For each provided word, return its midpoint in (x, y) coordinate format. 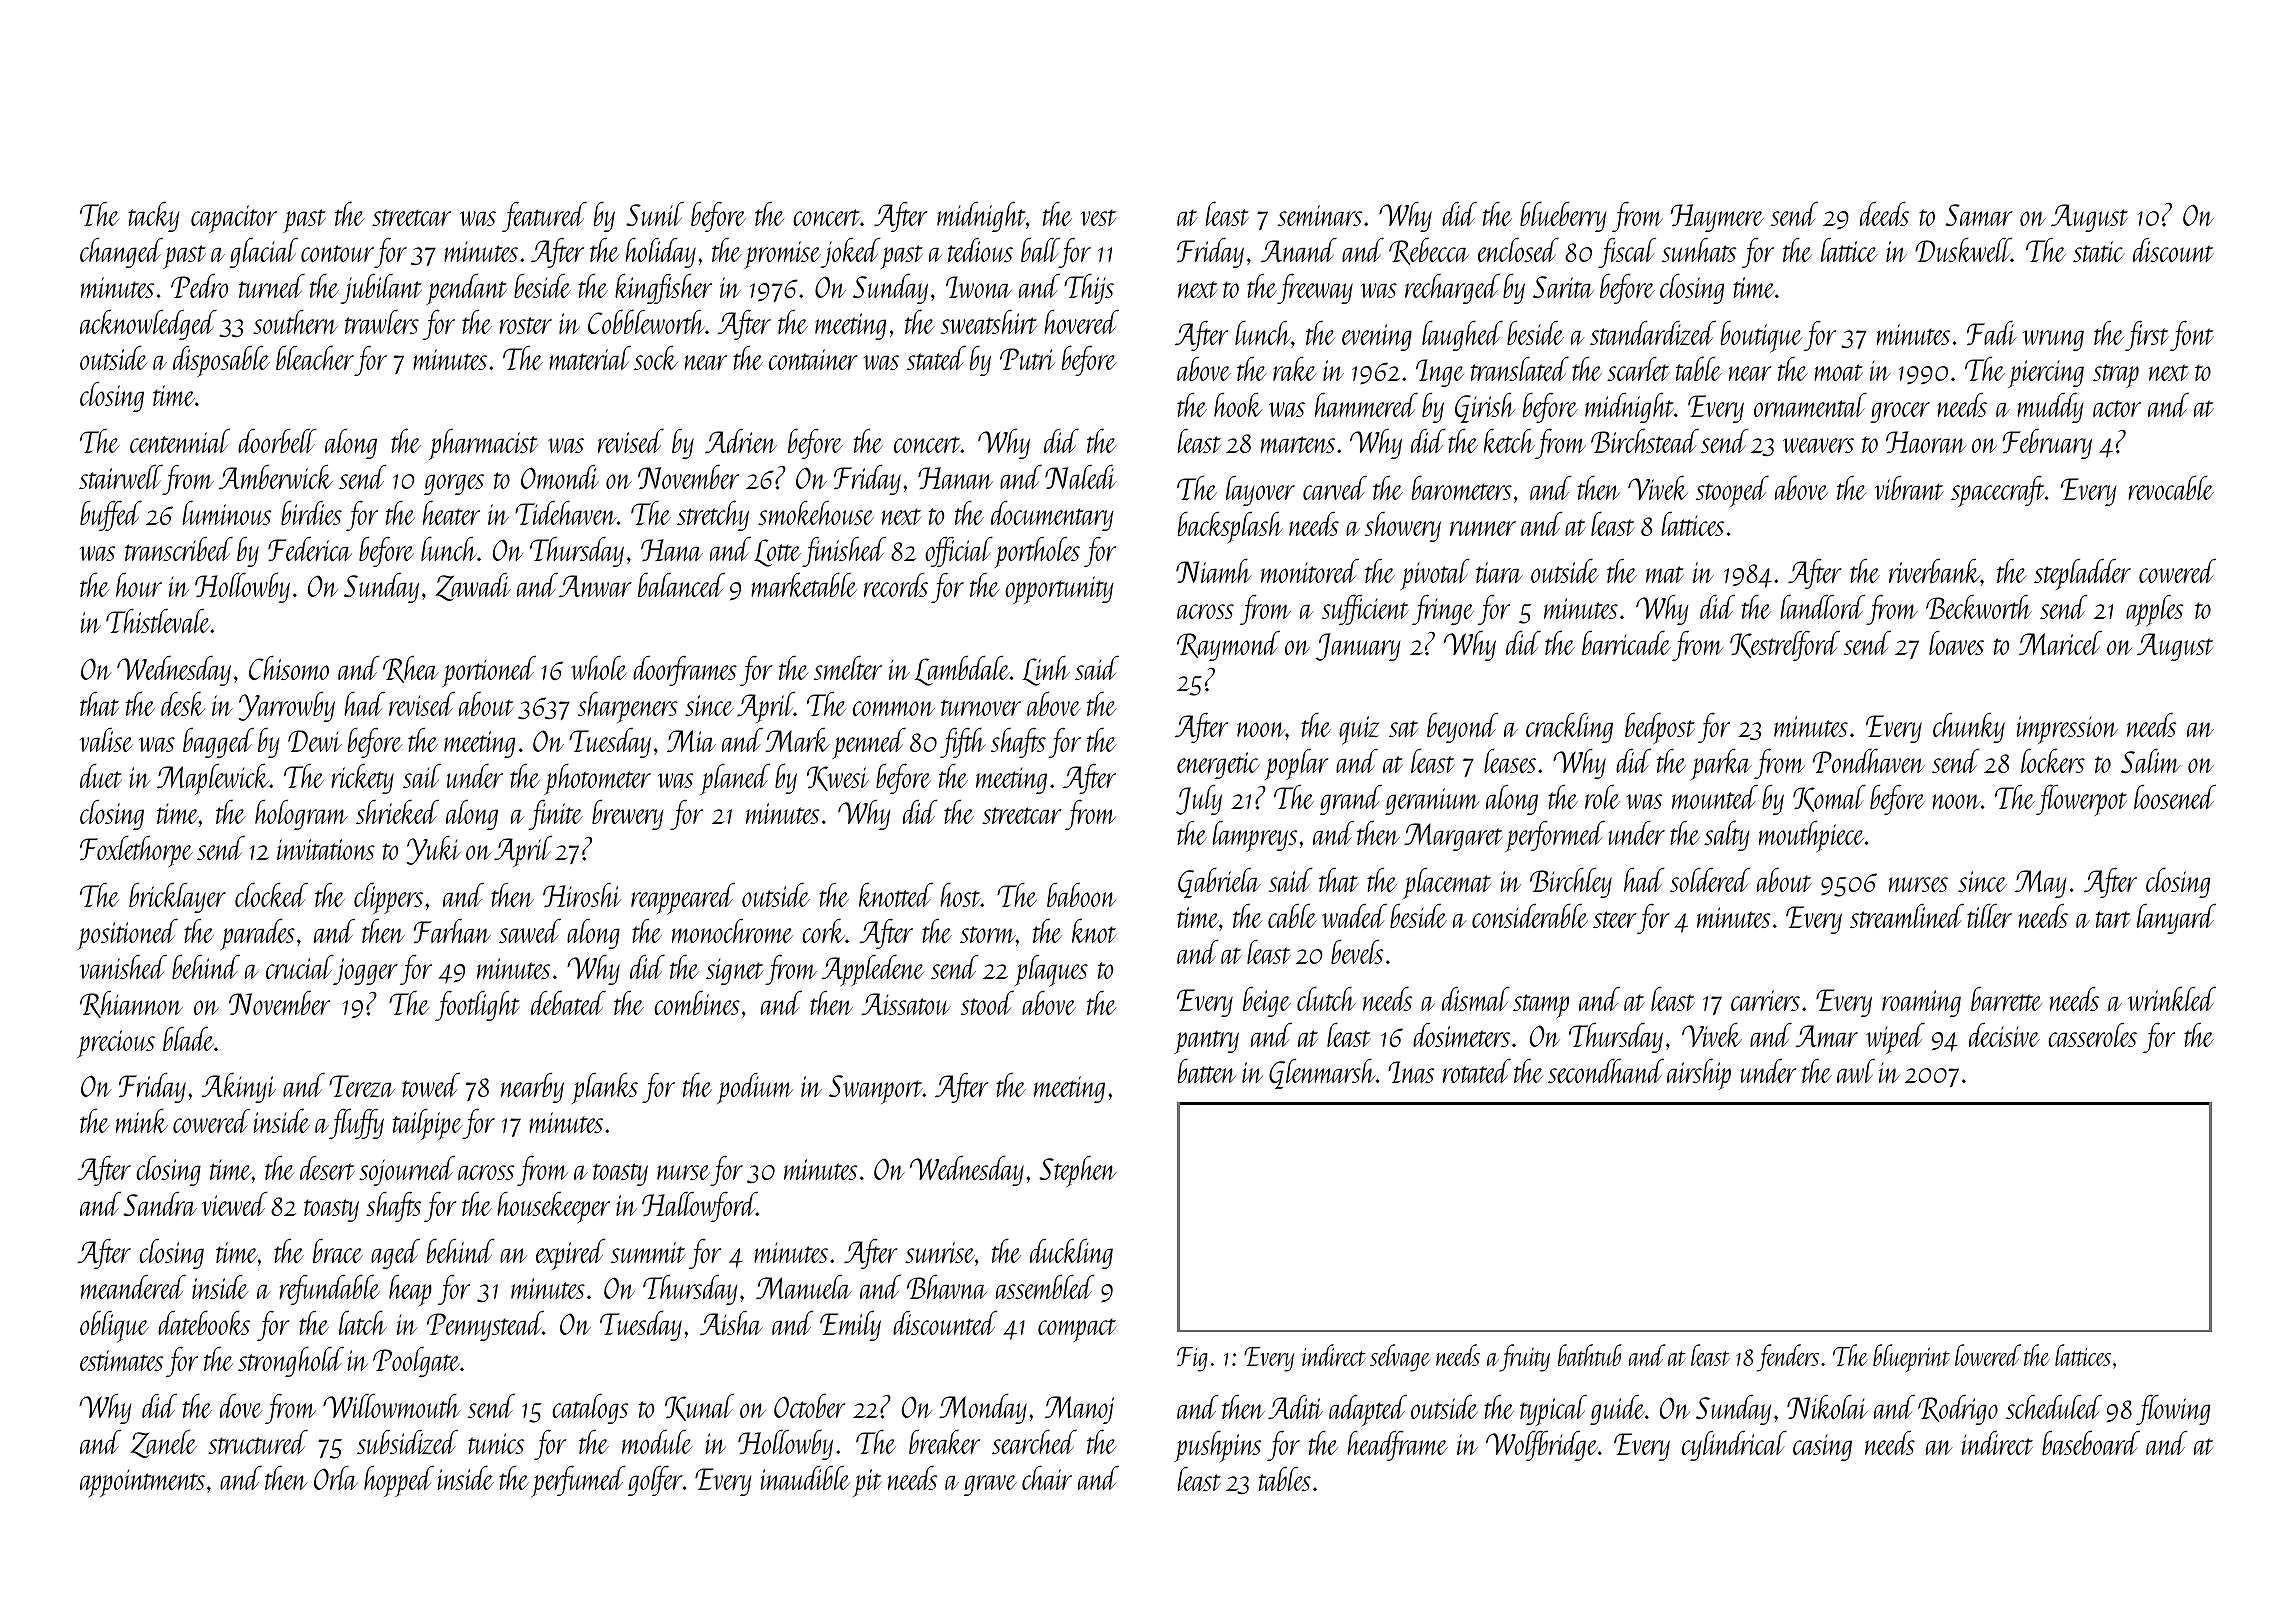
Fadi (1992, 333)
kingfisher (663, 288)
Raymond (1228, 645)
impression (2067, 730)
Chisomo (289, 667)
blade (188, 1038)
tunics (496, 1443)
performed (1555, 836)
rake (1295, 368)
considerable (1530, 915)
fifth (963, 742)
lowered (1988, 1355)
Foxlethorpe (136, 851)
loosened (2175, 796)
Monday (983, 1408)
